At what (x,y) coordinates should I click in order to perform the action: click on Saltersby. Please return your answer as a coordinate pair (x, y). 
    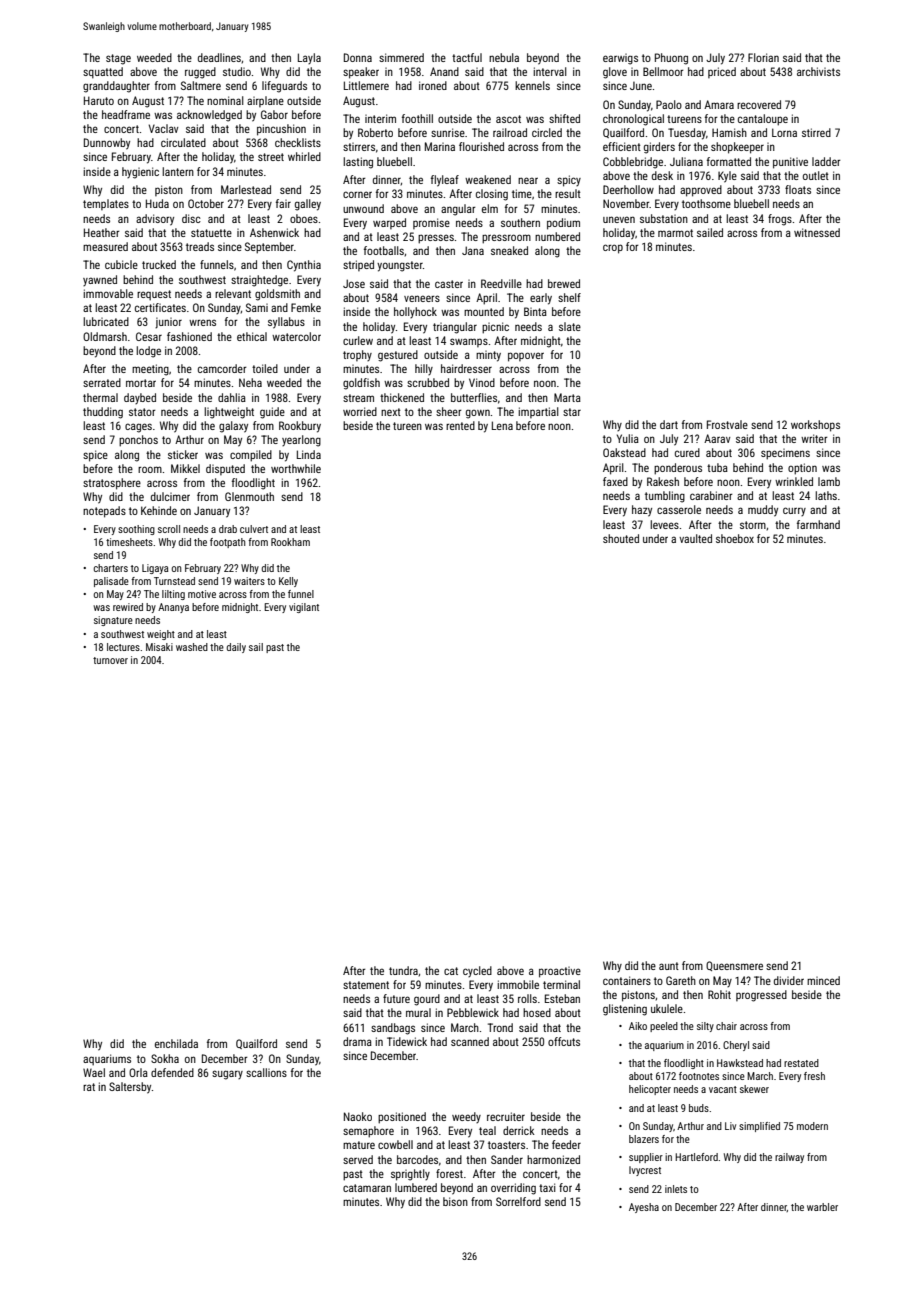
    Looking at the image, I should click on (130, 1088).
